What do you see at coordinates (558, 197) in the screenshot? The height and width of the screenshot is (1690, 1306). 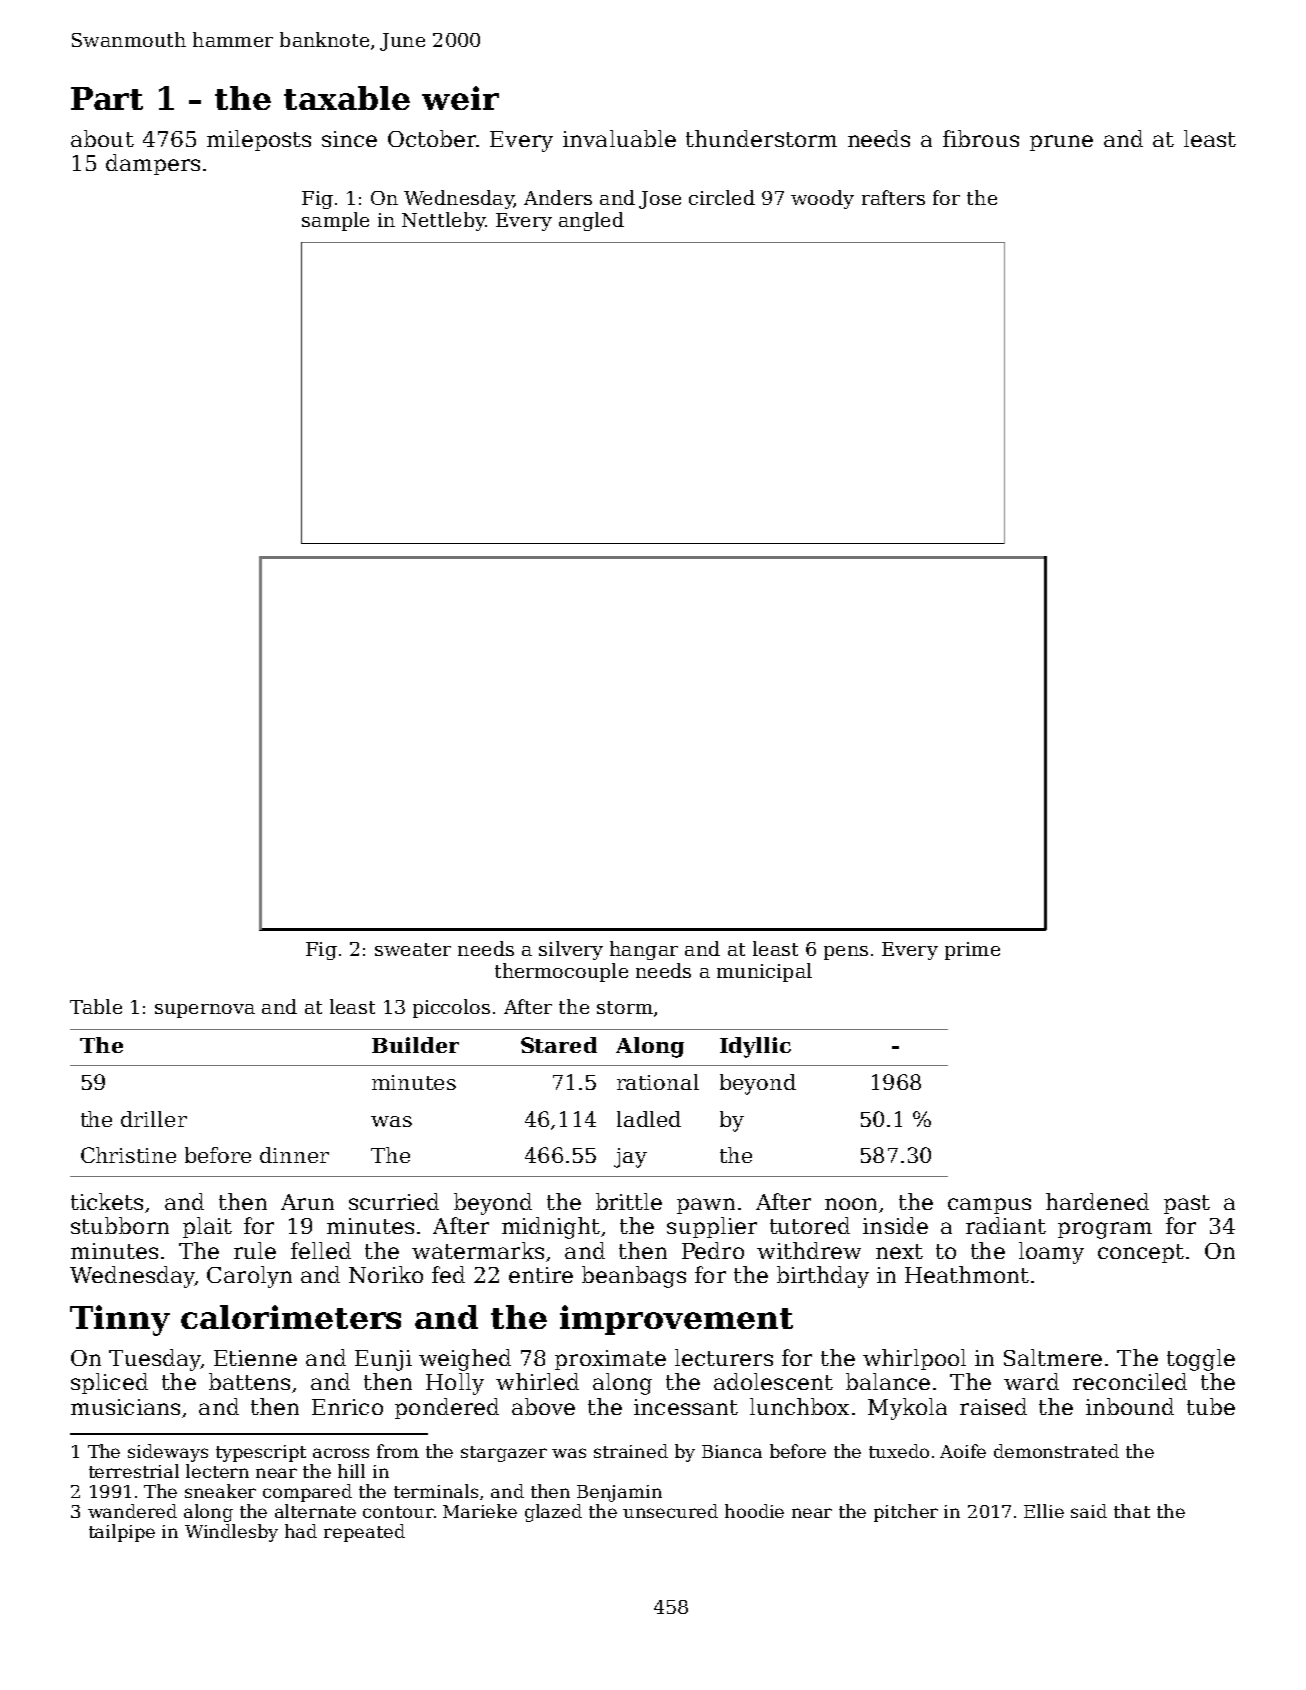 I see `Anders` at bounding box center [558, 197].
